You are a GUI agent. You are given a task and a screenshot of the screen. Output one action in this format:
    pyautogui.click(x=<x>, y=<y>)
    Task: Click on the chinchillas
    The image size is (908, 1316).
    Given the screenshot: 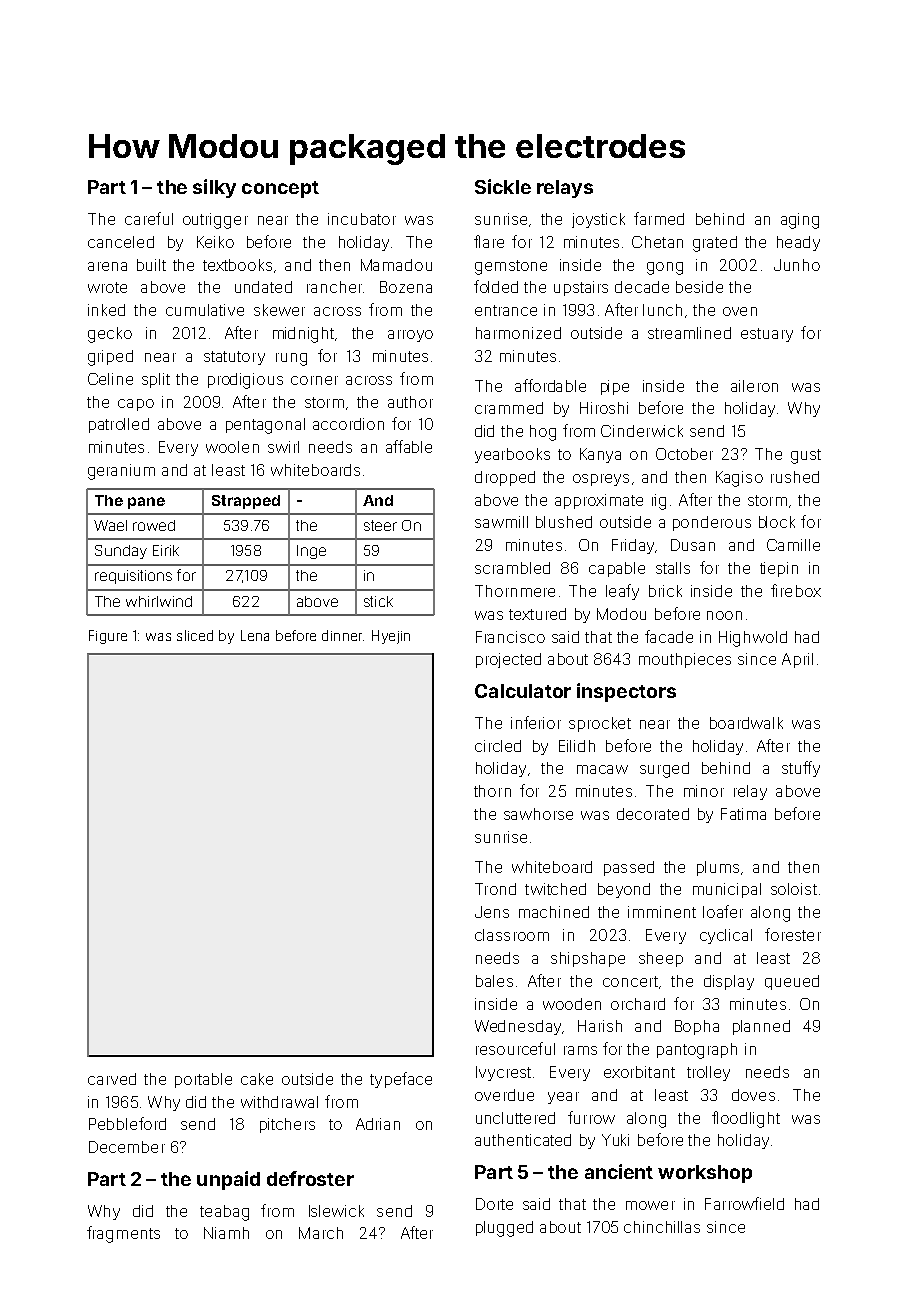 What is the action you would take?
    pyautogui.click(x=662, y=1227)
